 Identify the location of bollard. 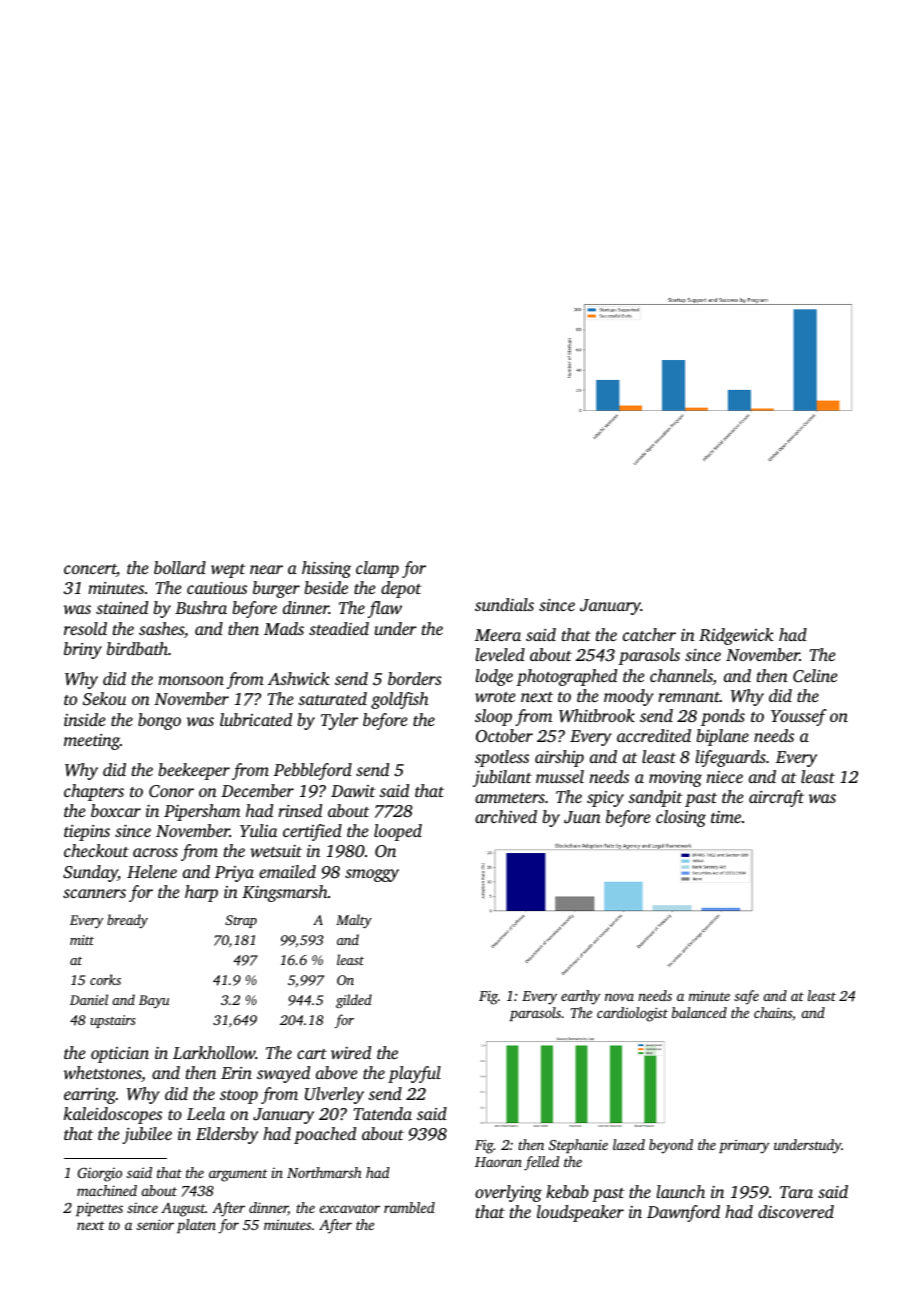
(180, 567).
